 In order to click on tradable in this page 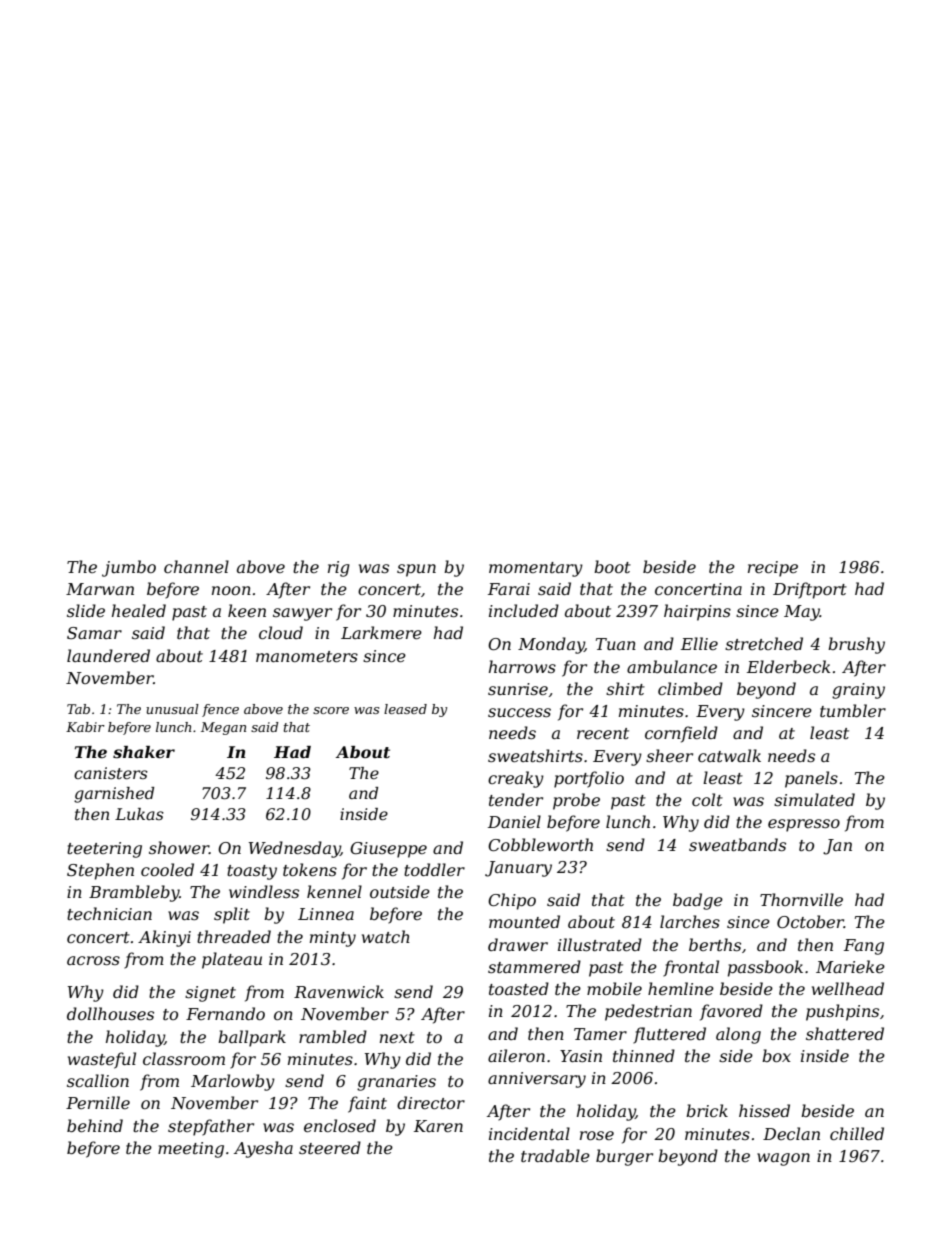, I will do `click(555, 1155)`.
